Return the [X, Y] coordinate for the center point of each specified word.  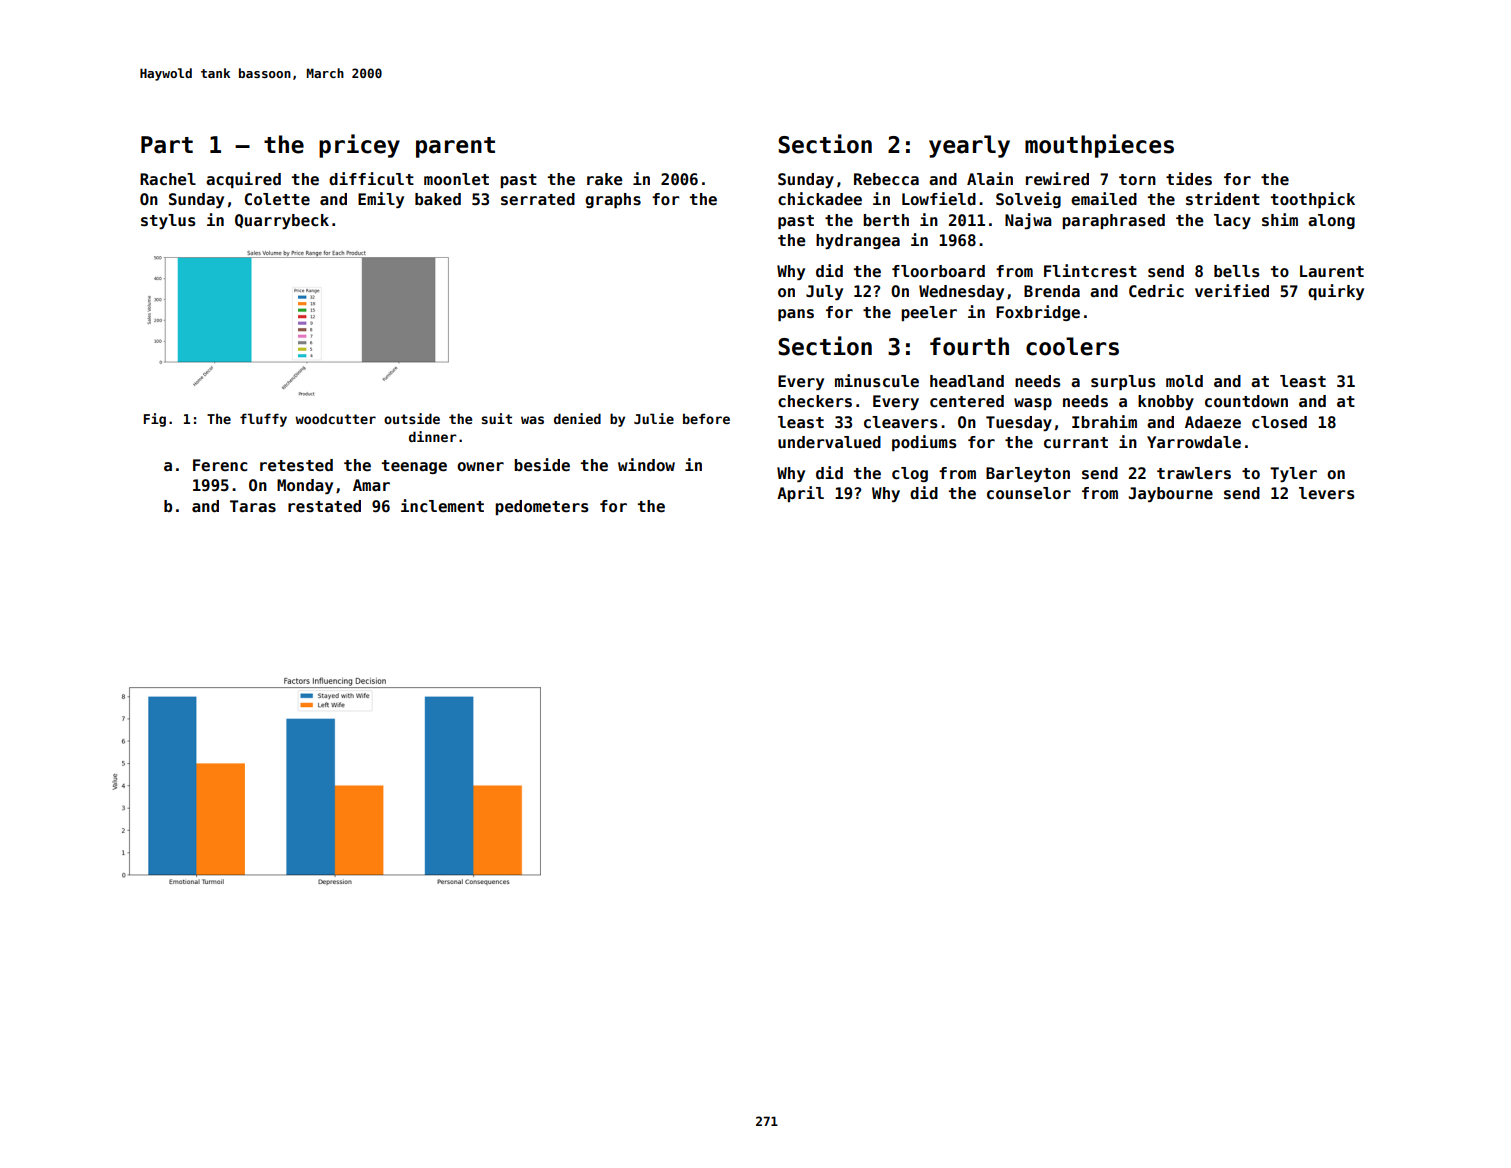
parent [455, 147]
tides [1189, 179]
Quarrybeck [282, 221]
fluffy [263, 420]
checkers [815, 401]
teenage [414, 467]
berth [886, 220]
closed [1279, 422]
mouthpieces [1099, 146]
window [646, 464]
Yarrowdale [1194, 442]
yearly [969, 146]
